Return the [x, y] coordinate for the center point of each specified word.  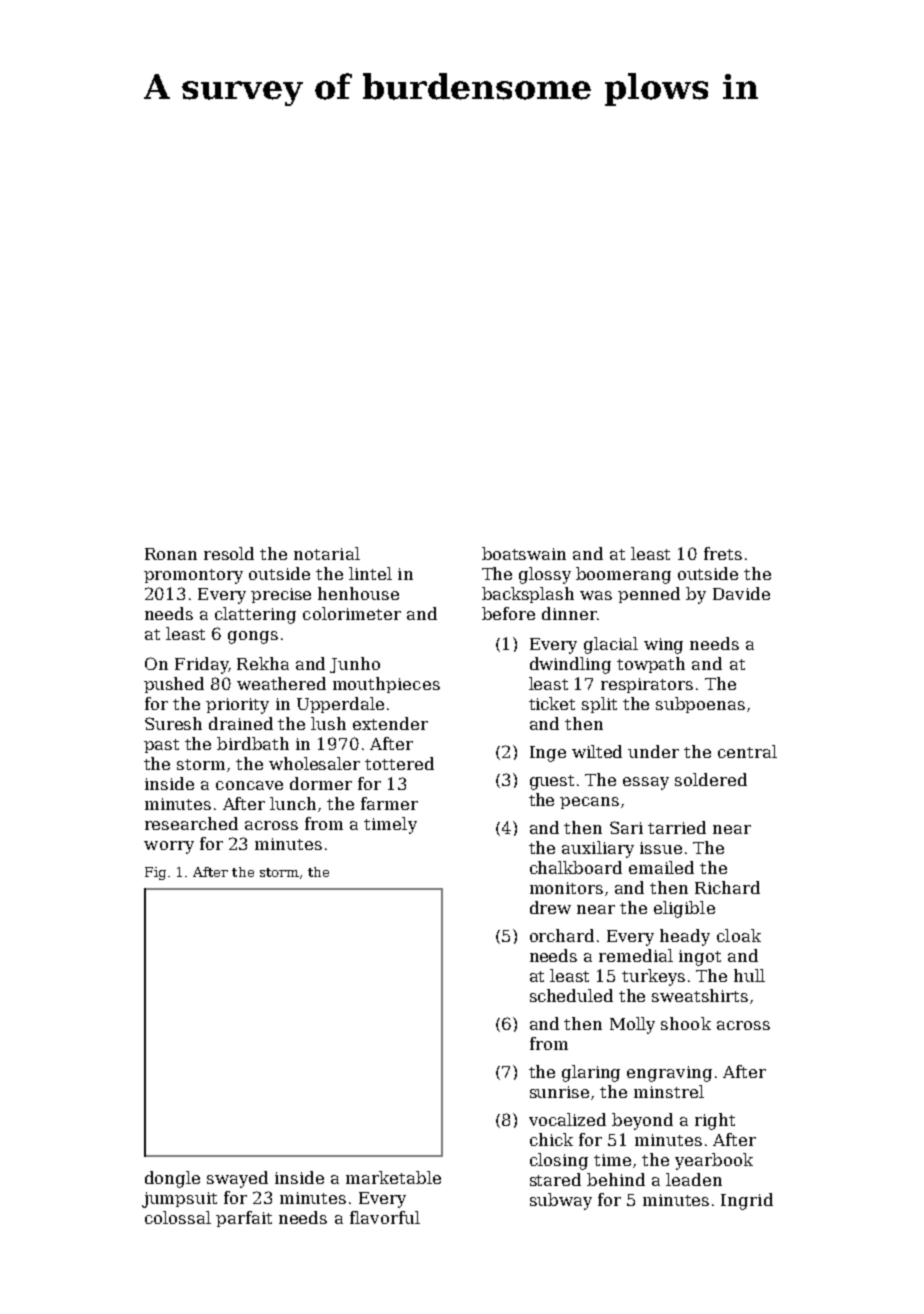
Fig [155, 873]
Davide [741, 593]
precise [281, 595]
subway [561, 1201]
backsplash [528, 595]
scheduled [571, 995]
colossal [178, 1217]
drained [241, 723]
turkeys [653, 977]
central [747, 751]
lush [328, 723]
